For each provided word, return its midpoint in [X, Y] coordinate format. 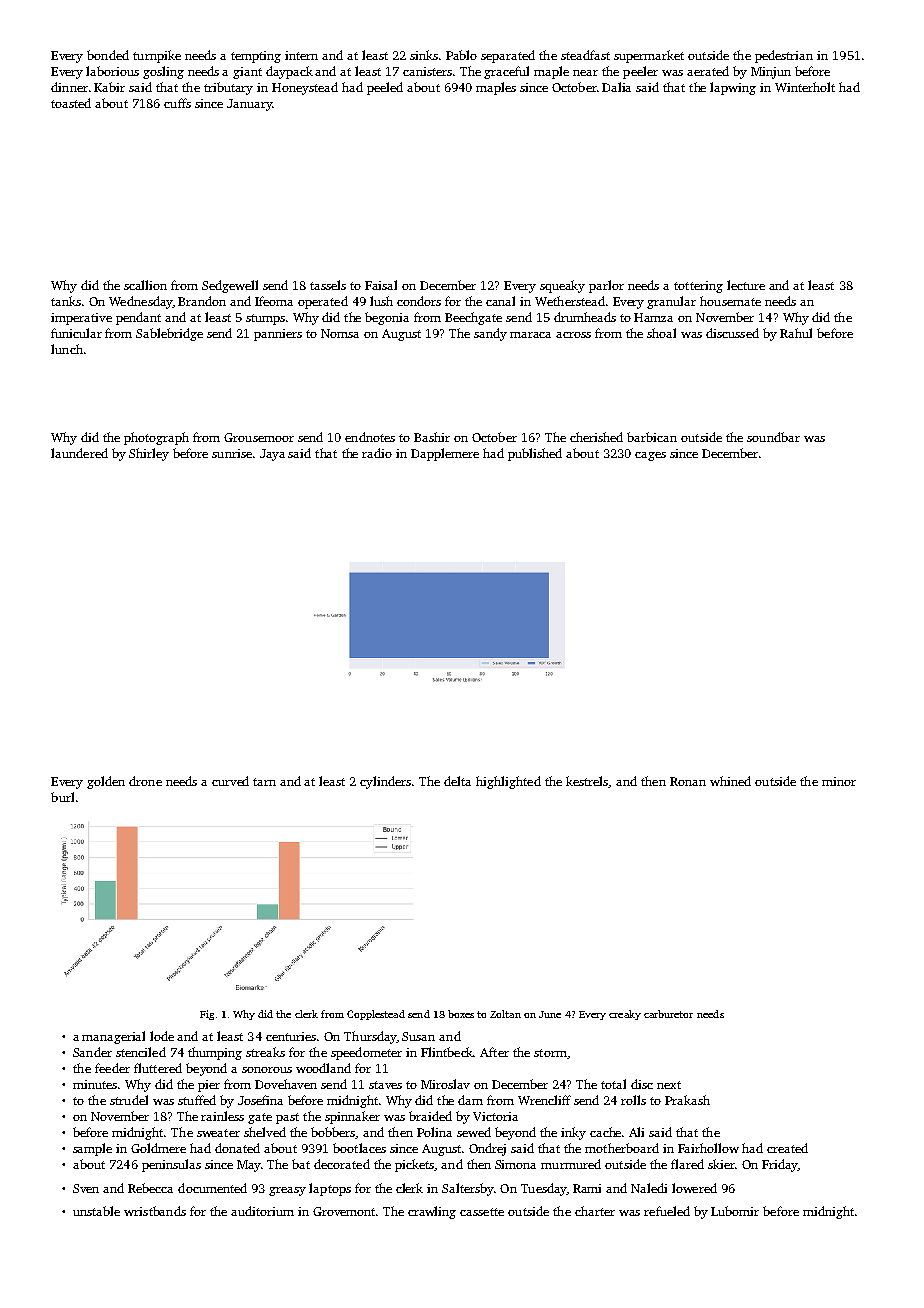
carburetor [668, 1014]
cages [650, 456]
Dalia [616, 87]
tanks [66, 301]
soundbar [773, 437]
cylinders [385, 782]
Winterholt [805, 87]
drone [145, 781]
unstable [96, 1211]
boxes [461, 1014]
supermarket [649, 56]
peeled [385, 88]
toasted [71, 103]
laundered [79, 453]
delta [457, 781]
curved [230, 781]
